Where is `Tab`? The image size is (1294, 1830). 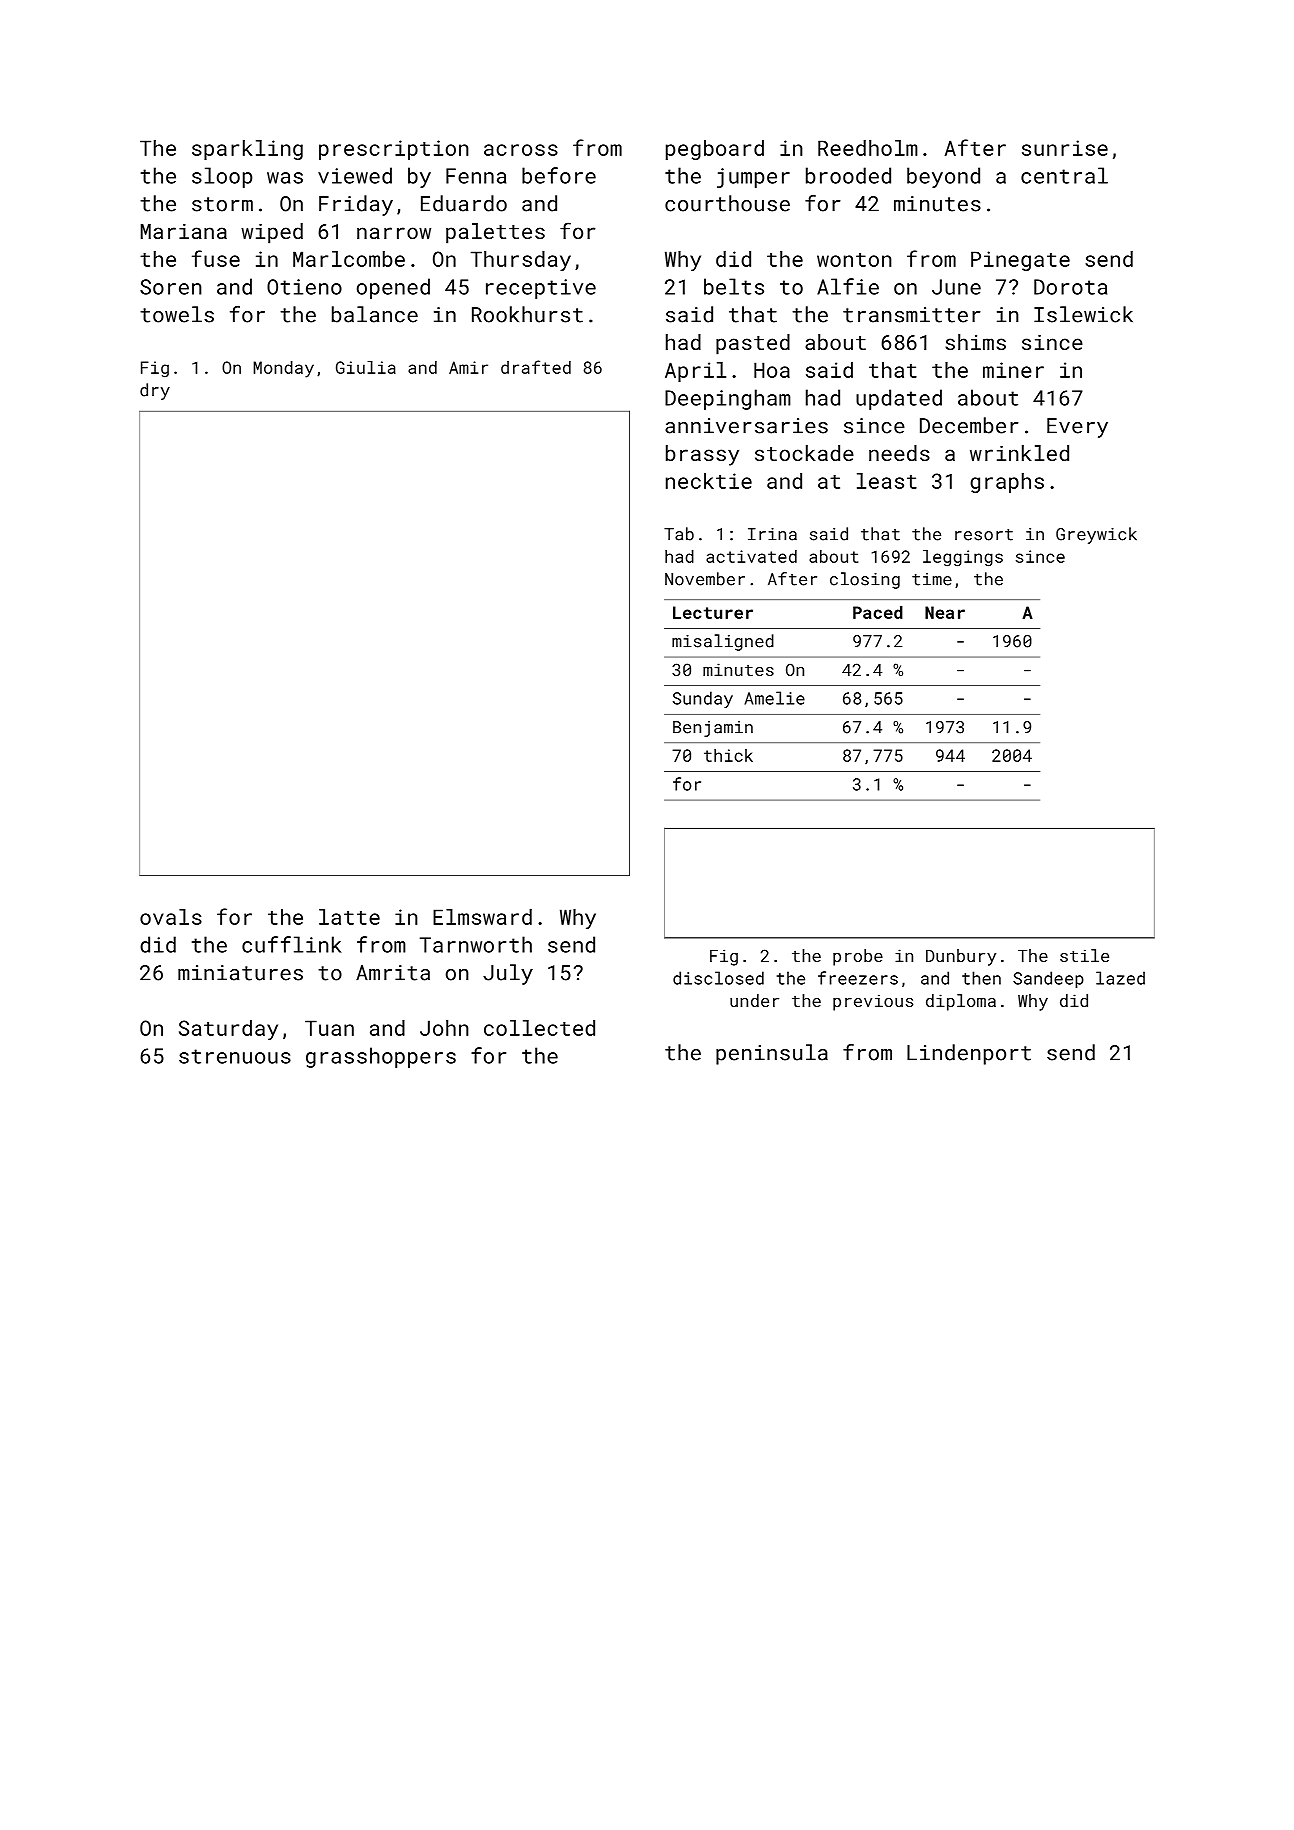
Tab is located at coordinates (679, 534).
